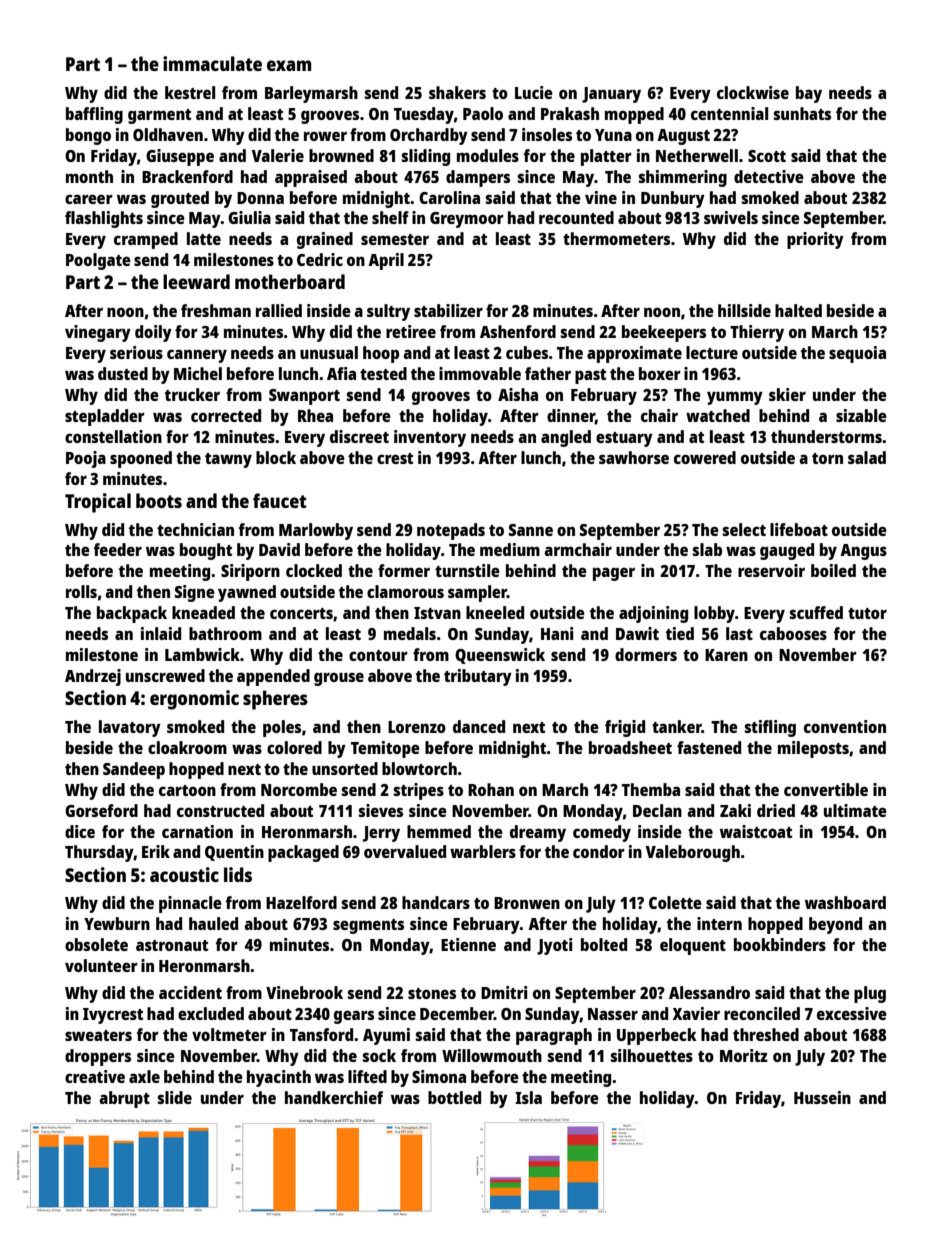  I want to click on feeder, so click(118, 549).
